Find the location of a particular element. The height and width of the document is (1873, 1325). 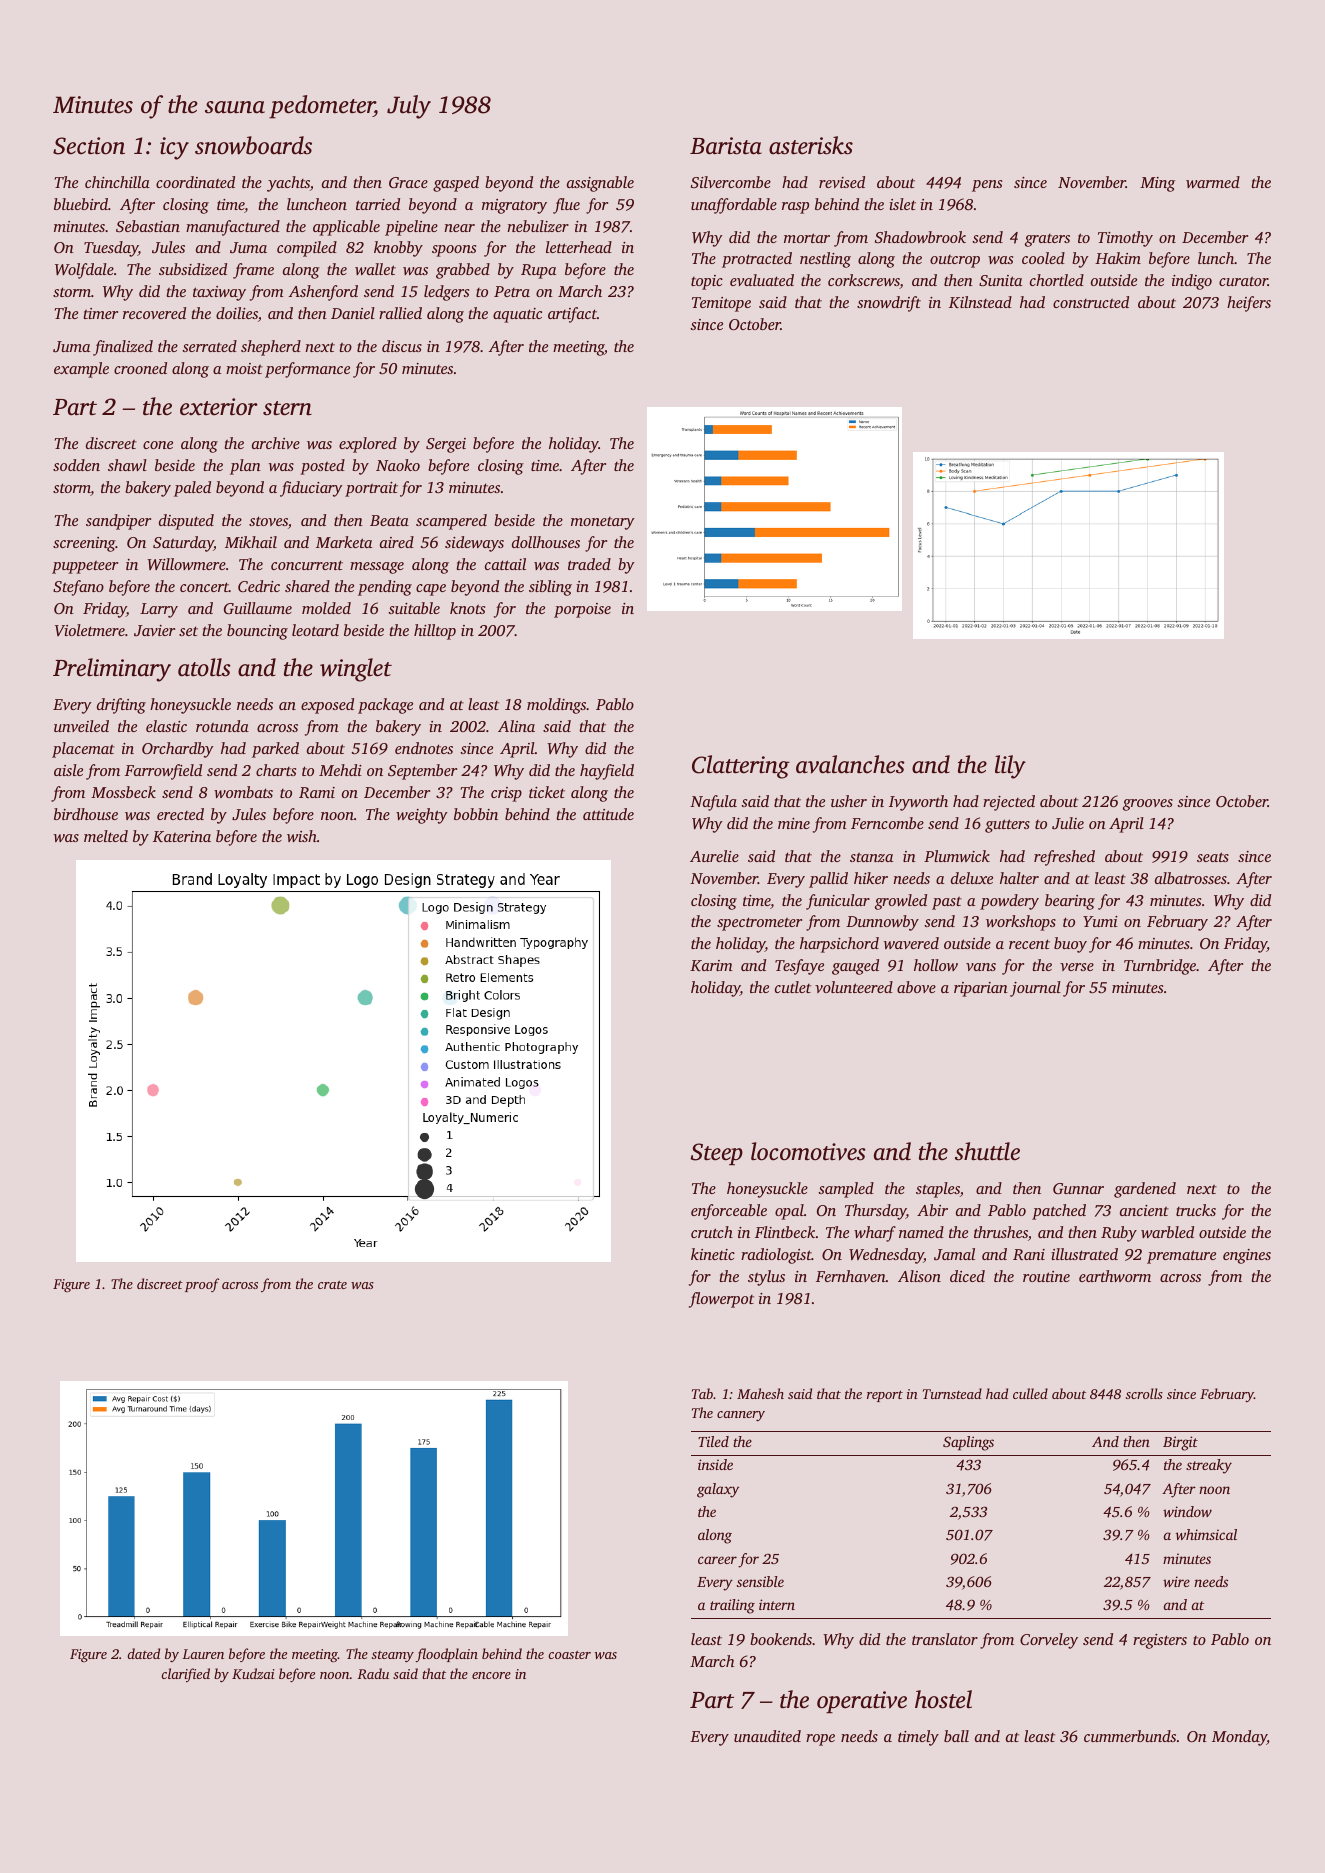

steamy is located at coordinates (393, 1656).
